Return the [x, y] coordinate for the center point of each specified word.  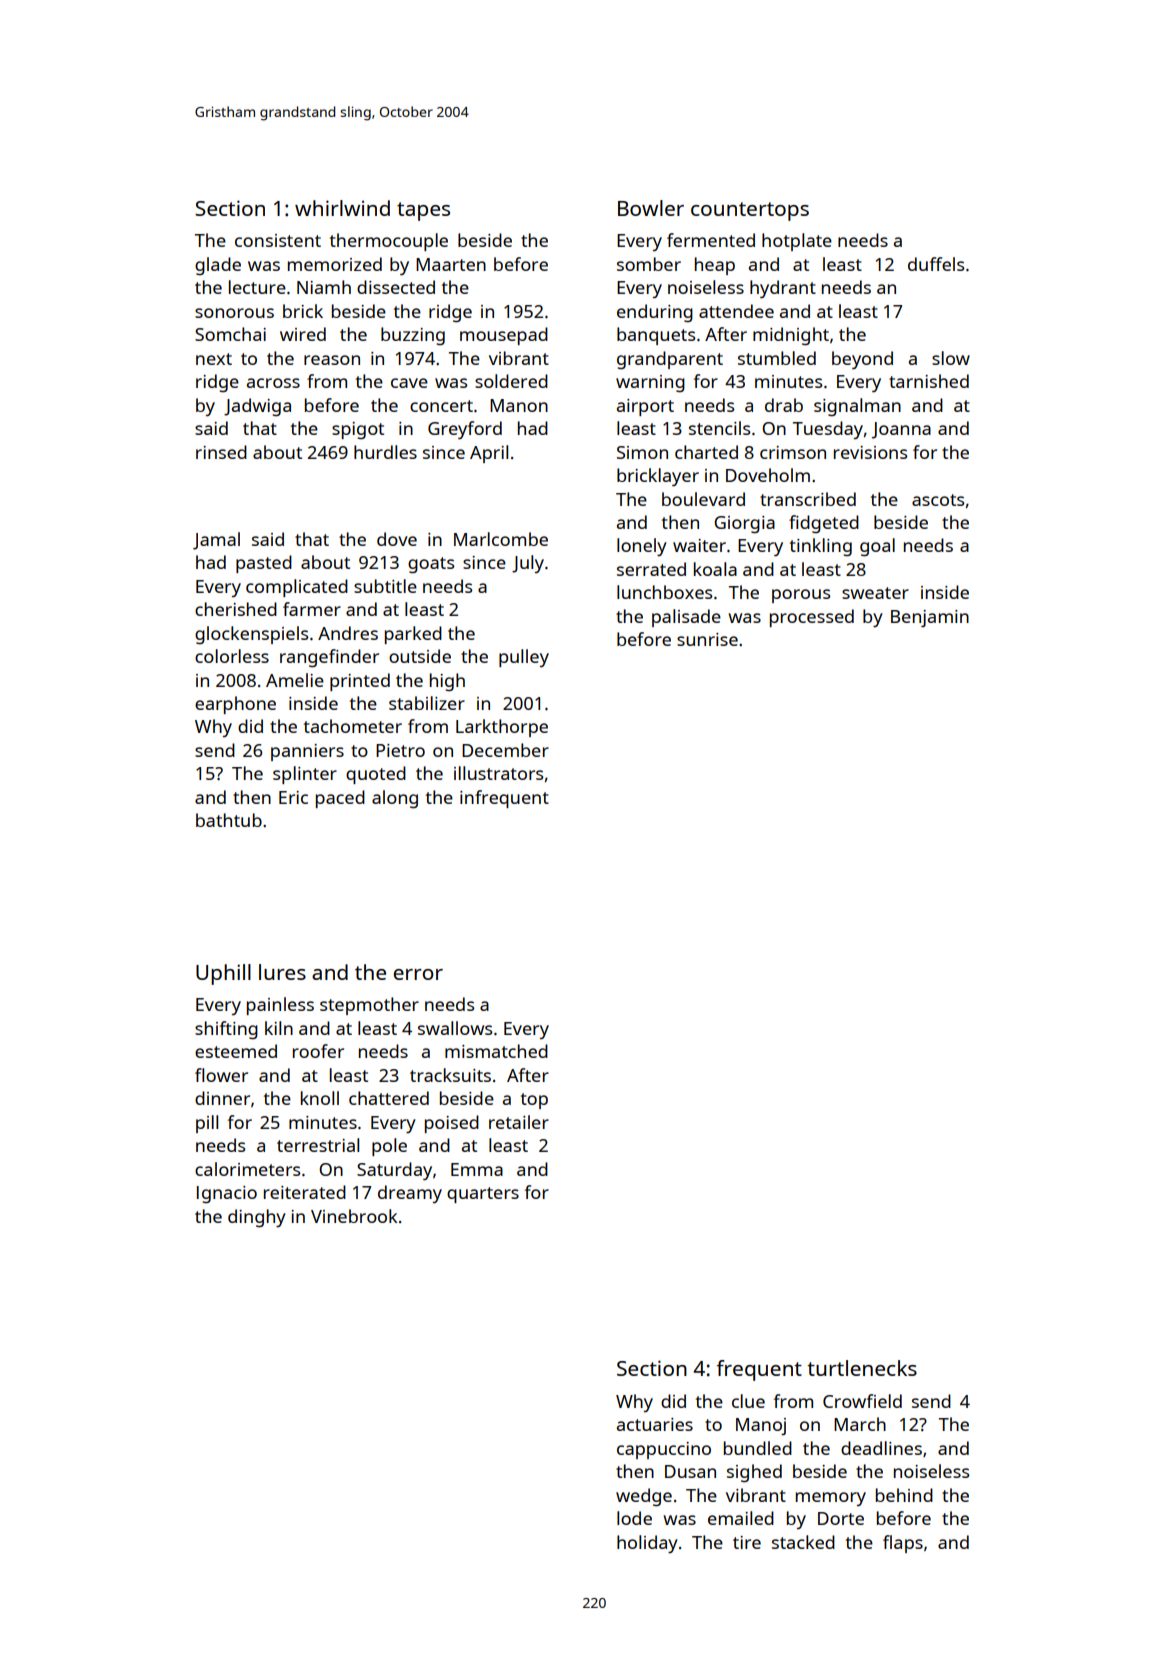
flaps [903, 1544]
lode [634, 1518]
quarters [483, 1195]
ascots [938, 500]
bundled [758, 1448]
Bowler [651, 208]
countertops [750, 211]
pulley [524, 658]
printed [360, 682]
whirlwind [342, 208]
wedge [644, 1497]
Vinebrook [354, 1216]
